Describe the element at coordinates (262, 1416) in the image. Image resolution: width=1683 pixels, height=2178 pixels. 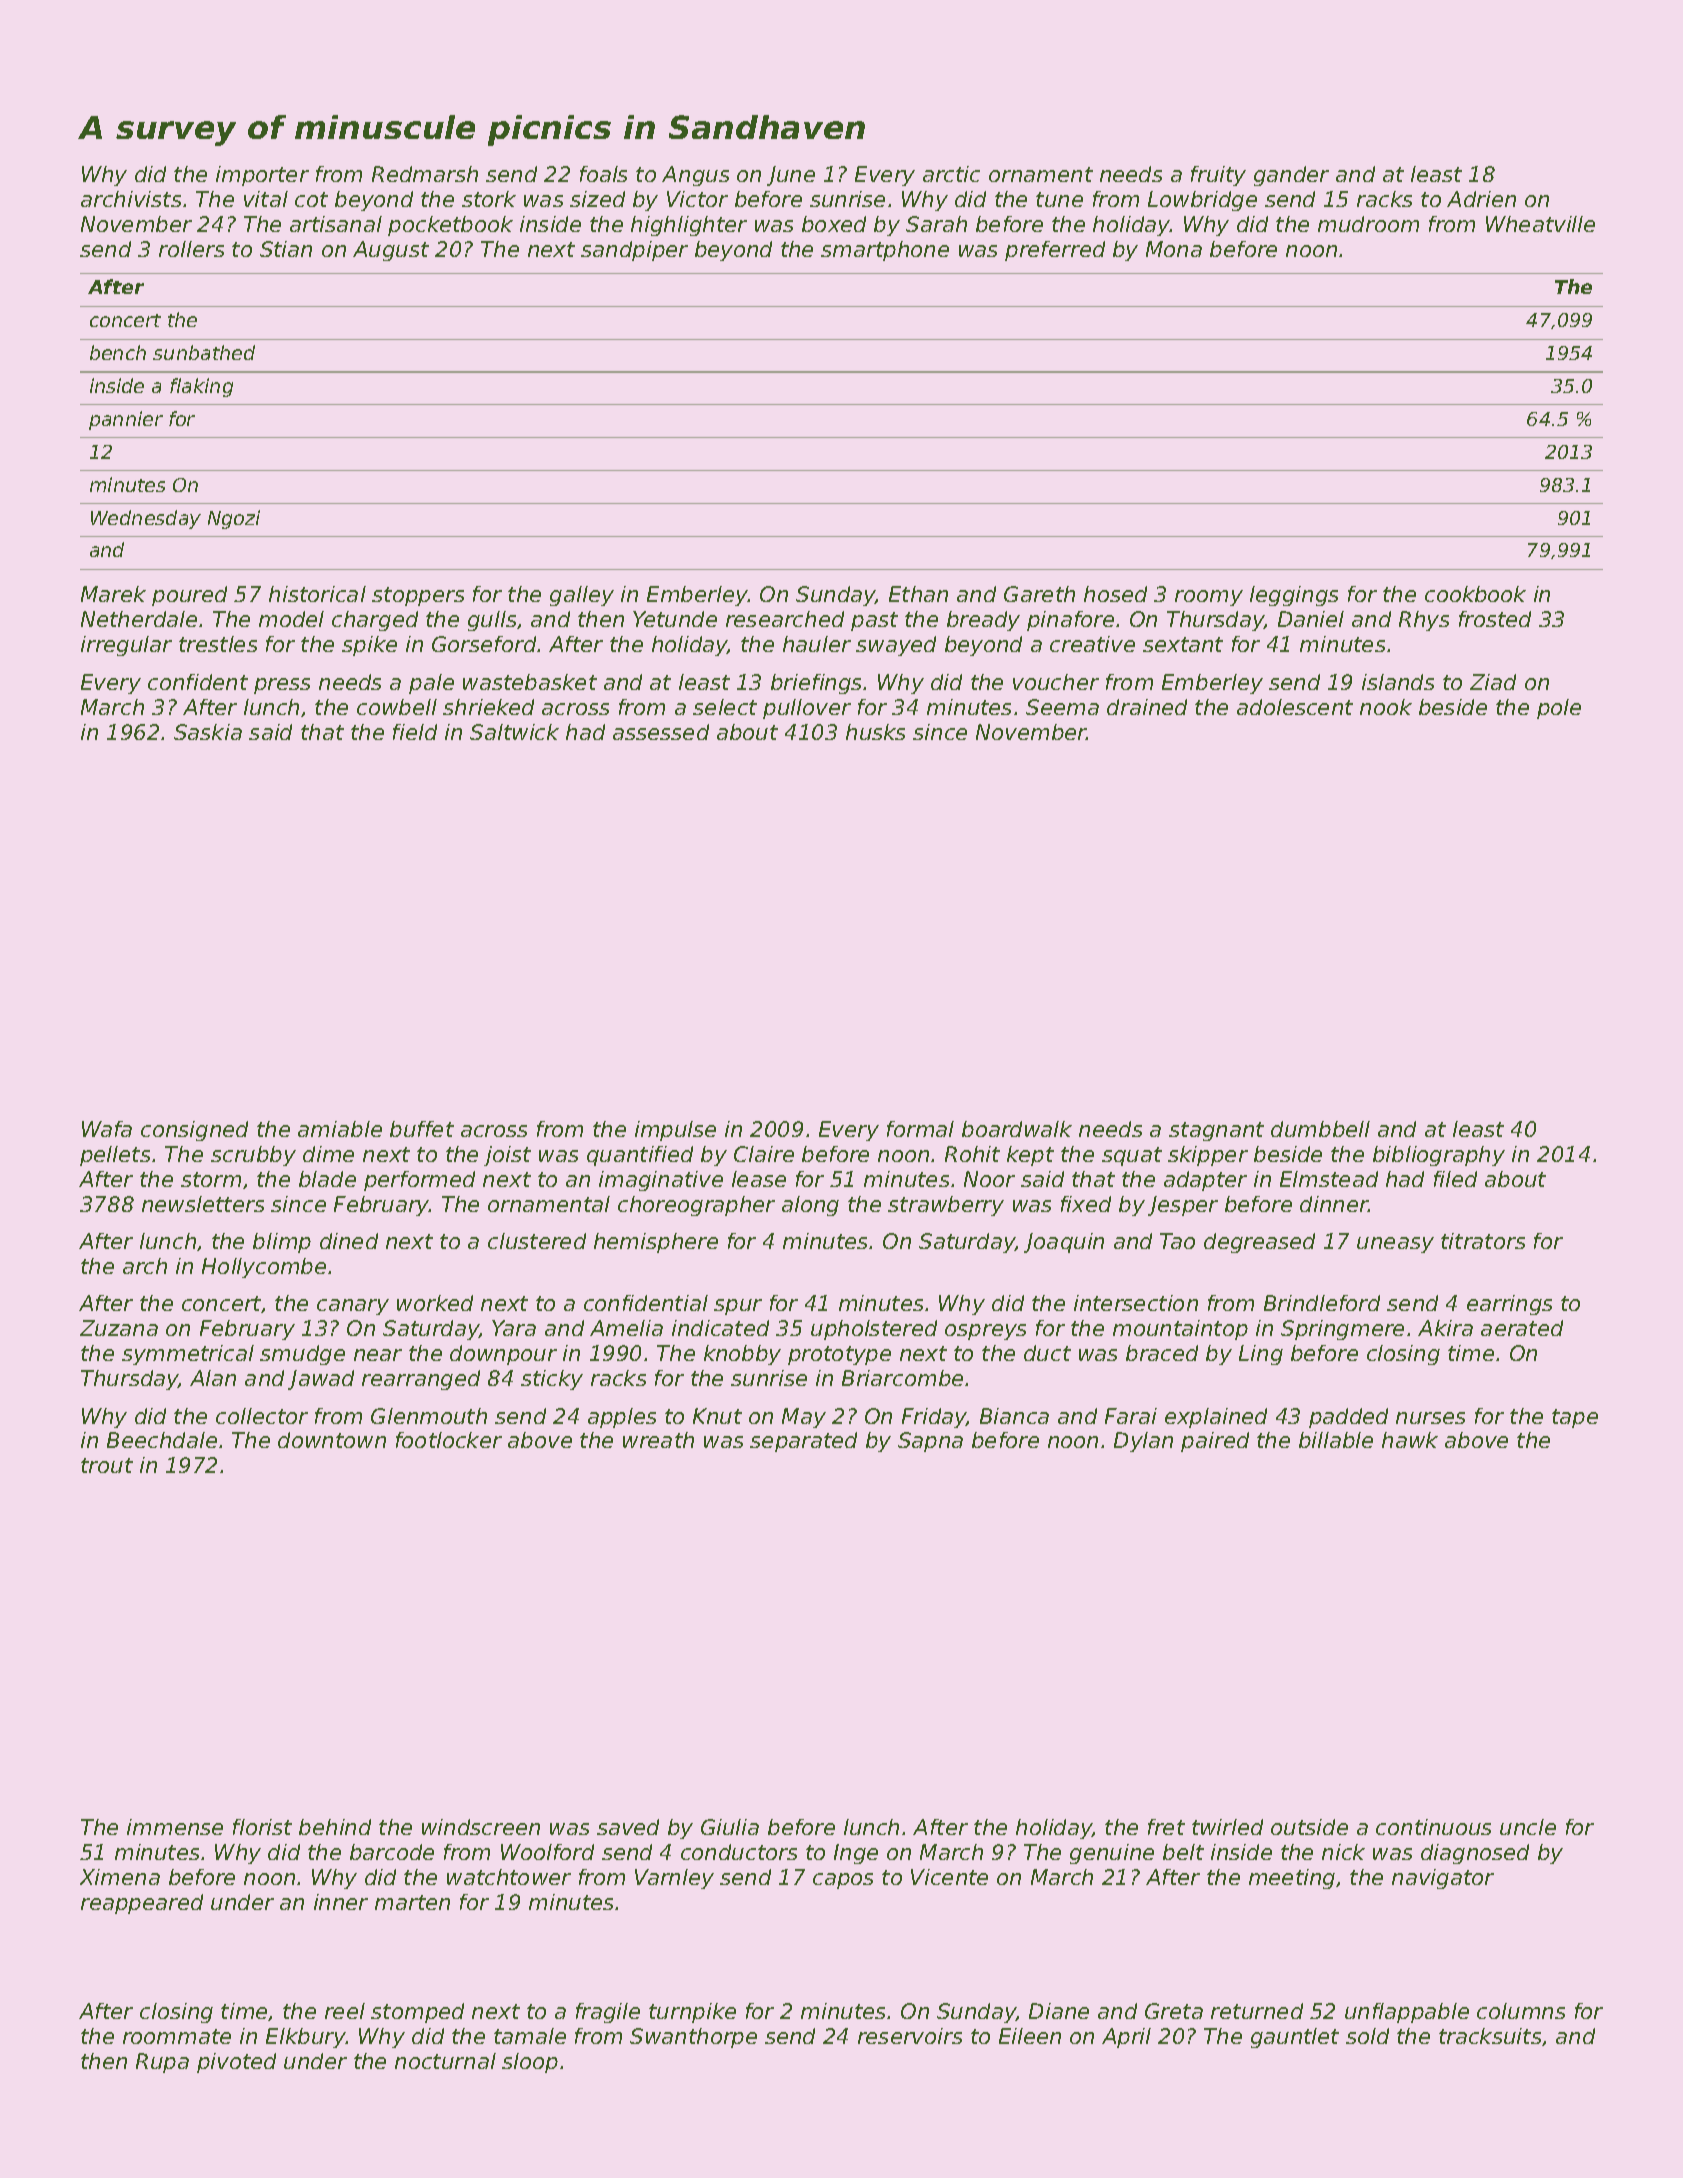
I see `collector` at that location.
